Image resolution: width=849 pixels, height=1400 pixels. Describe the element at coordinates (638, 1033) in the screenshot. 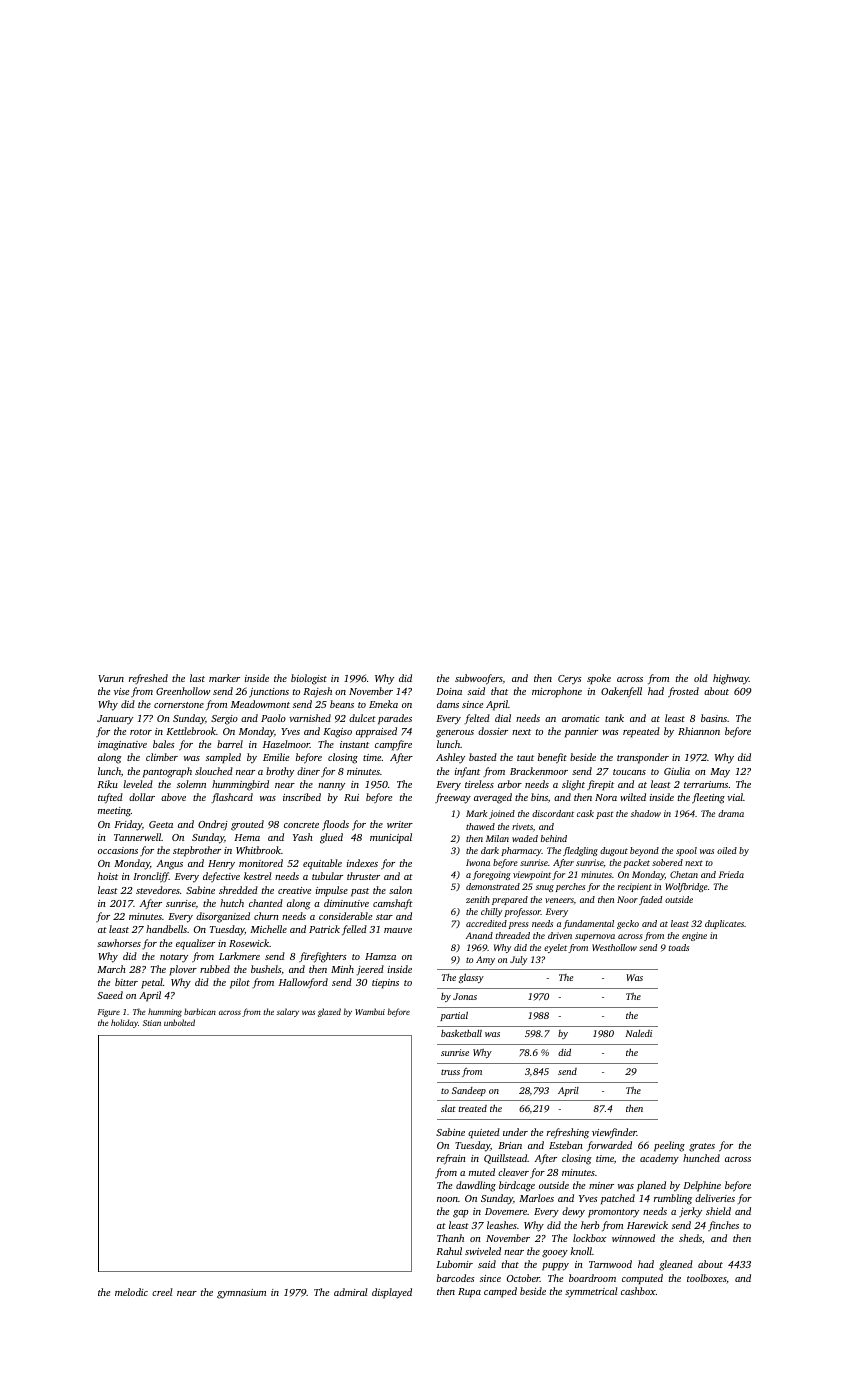

I see `Naledi` at that location.
